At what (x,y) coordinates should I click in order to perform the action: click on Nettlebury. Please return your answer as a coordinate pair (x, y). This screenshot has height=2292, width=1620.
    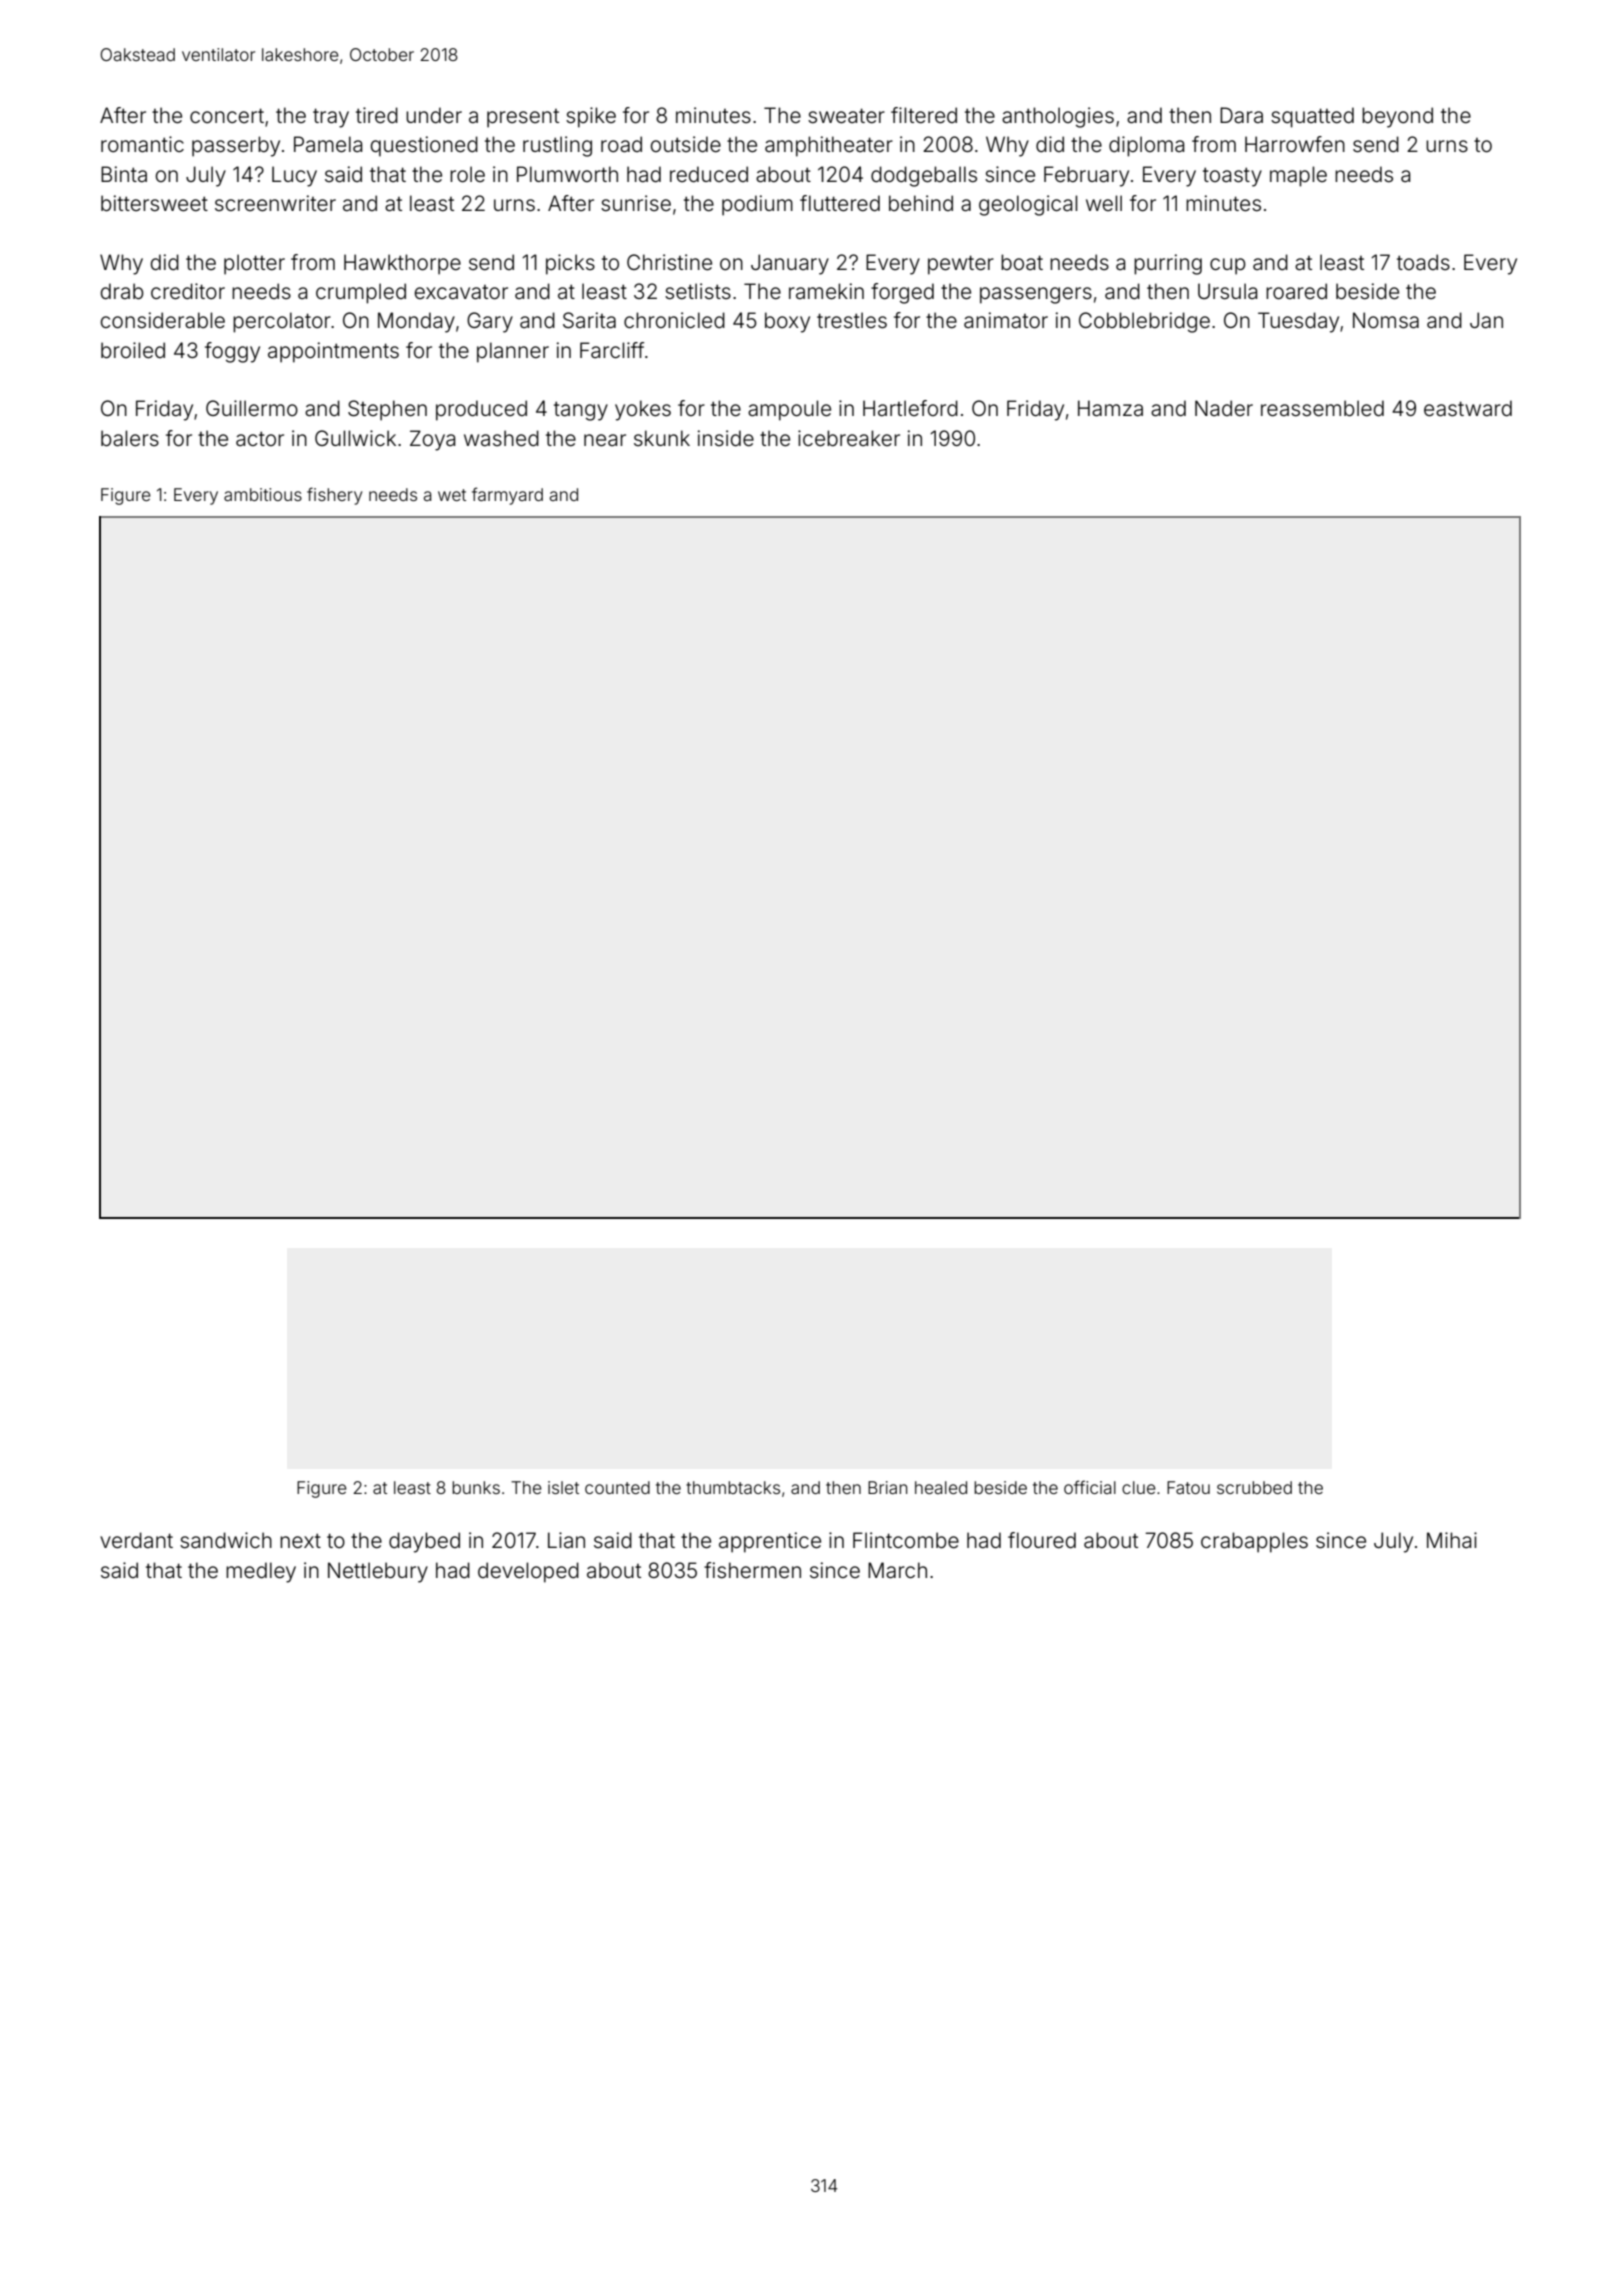
    Looking at the image, I should click on (378, 1572).
